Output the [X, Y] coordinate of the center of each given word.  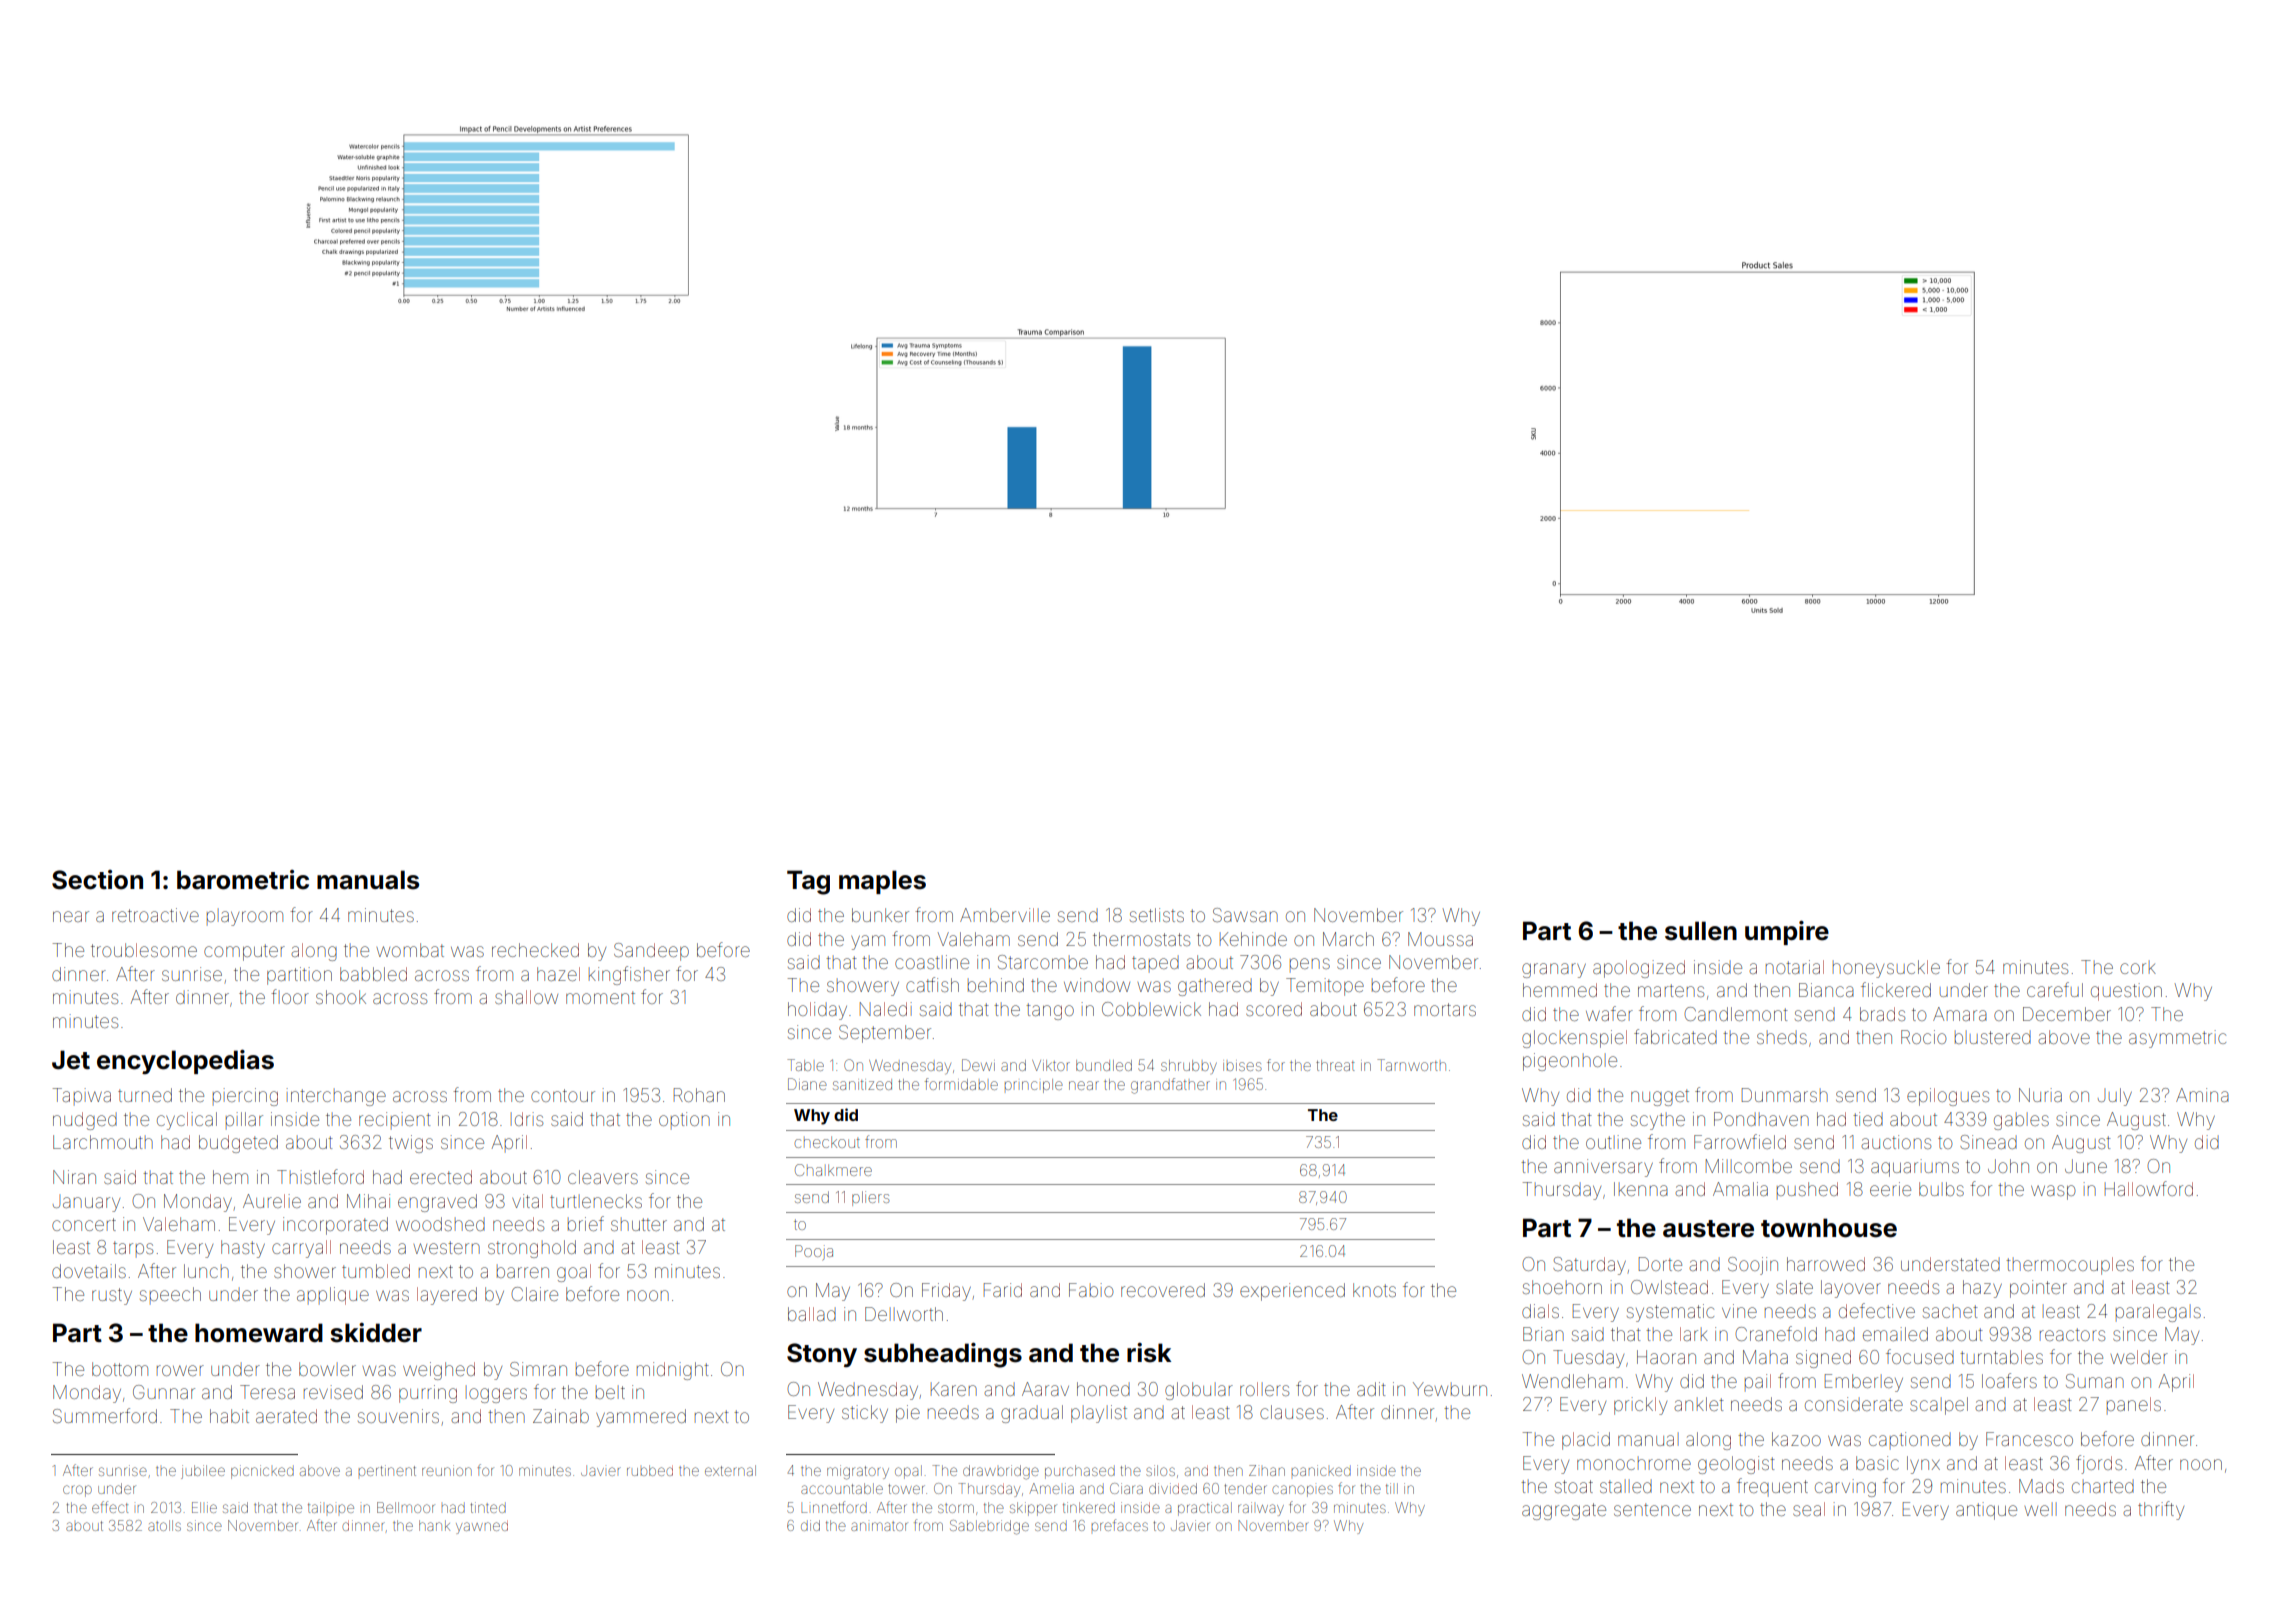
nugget [1660, 1097]
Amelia [1051, 1488]
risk [1149, 1353]
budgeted [238, 1144]
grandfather [1170, 1086]
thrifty [2161, 1510]
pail [1758, 1382]
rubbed [650, 1470]
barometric [243, 880]
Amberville [1005, 915]
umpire [1787, 933]
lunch [206, 1271]
